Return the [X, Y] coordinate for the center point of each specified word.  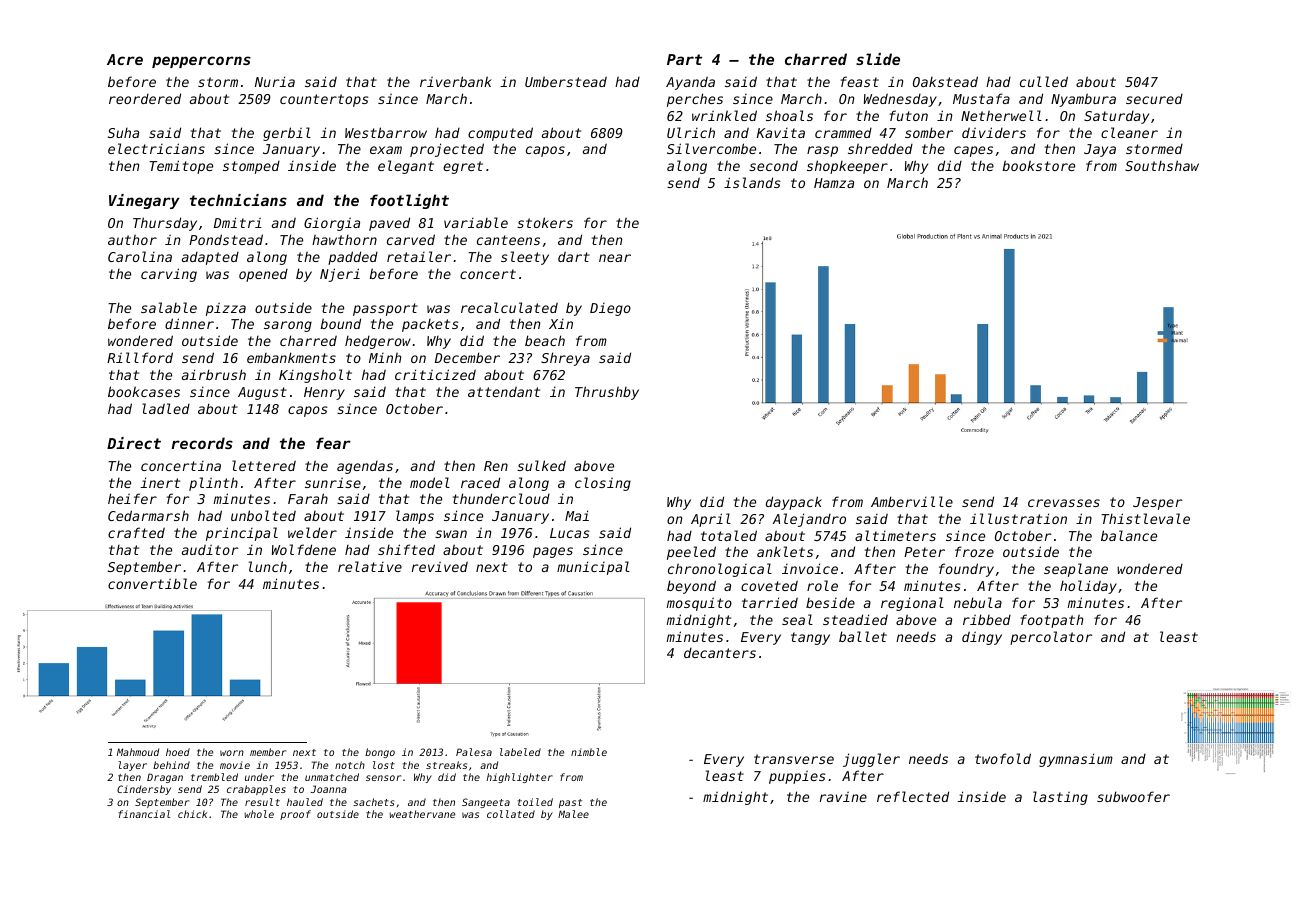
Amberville [912, 501]
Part [684, 59]
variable [476, 222]
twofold [1003, 758]
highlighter [520, 778]
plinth [213, 484]
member [268, 752]
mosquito [699, 604]
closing [603, 484]
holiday [1088, 587]
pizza [226, 309]
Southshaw [1162, 165]
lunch [268, 566]
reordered [145, 98]
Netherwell [1001, 115]
